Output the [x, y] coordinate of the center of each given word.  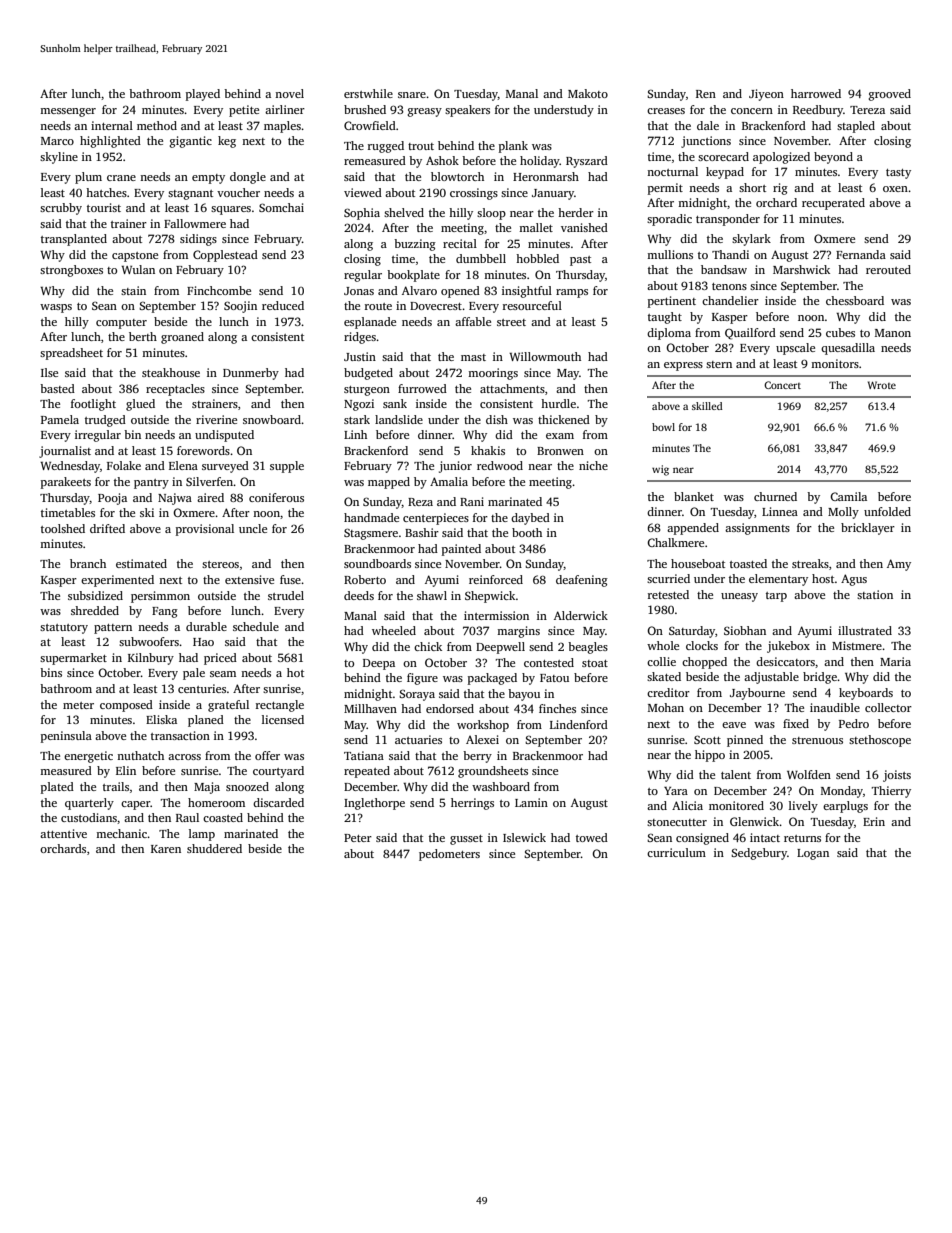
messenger [68, 112]
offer [267, 755]
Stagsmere [371, 534]
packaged [492, 679]
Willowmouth [545, 356]
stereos [220, 564]
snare [412, 95]
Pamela [60, 419]
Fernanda [861, 254]
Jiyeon [766, 95]
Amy [899, 565]
